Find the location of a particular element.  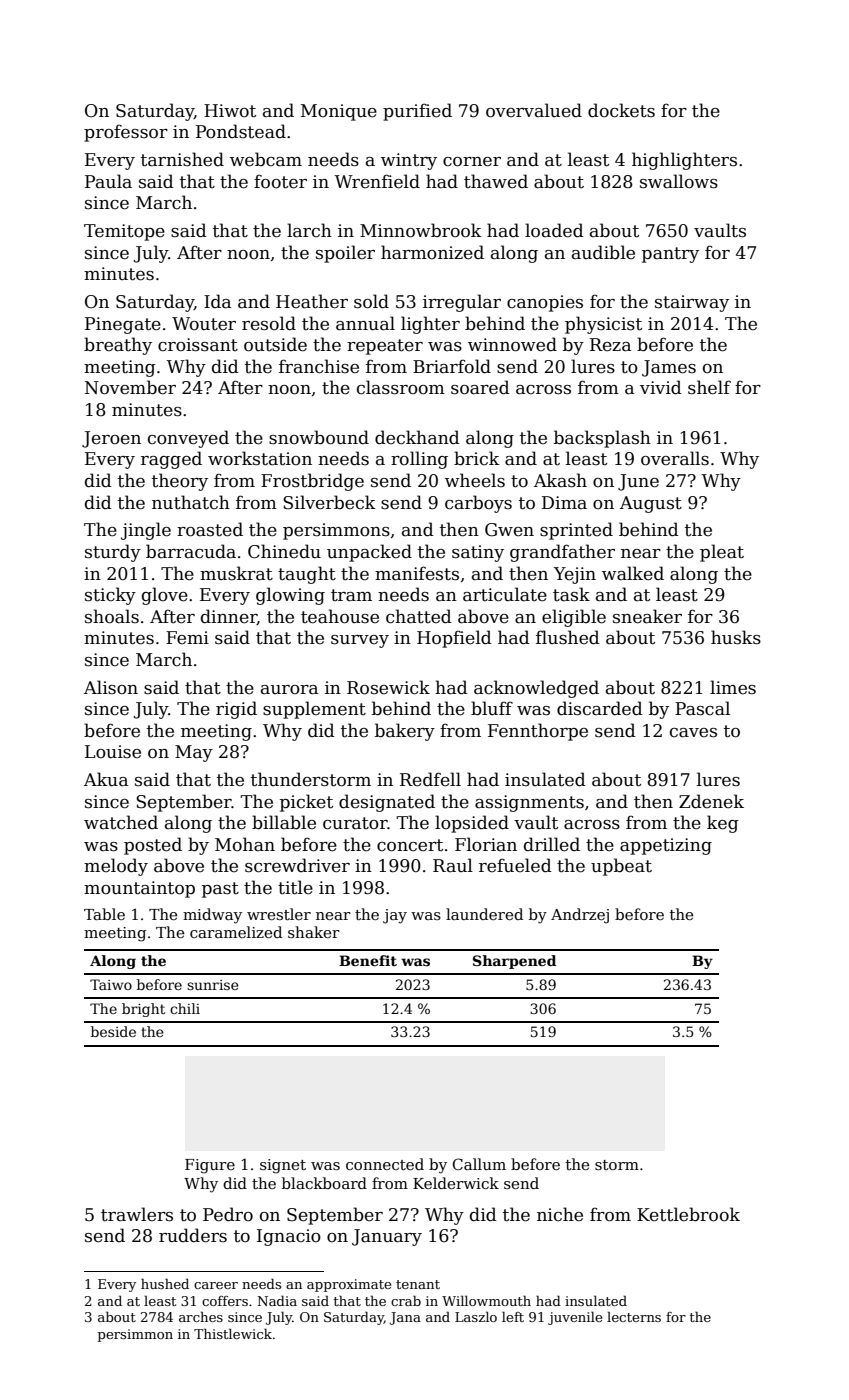

purified is located at coordinates (417, 112).
